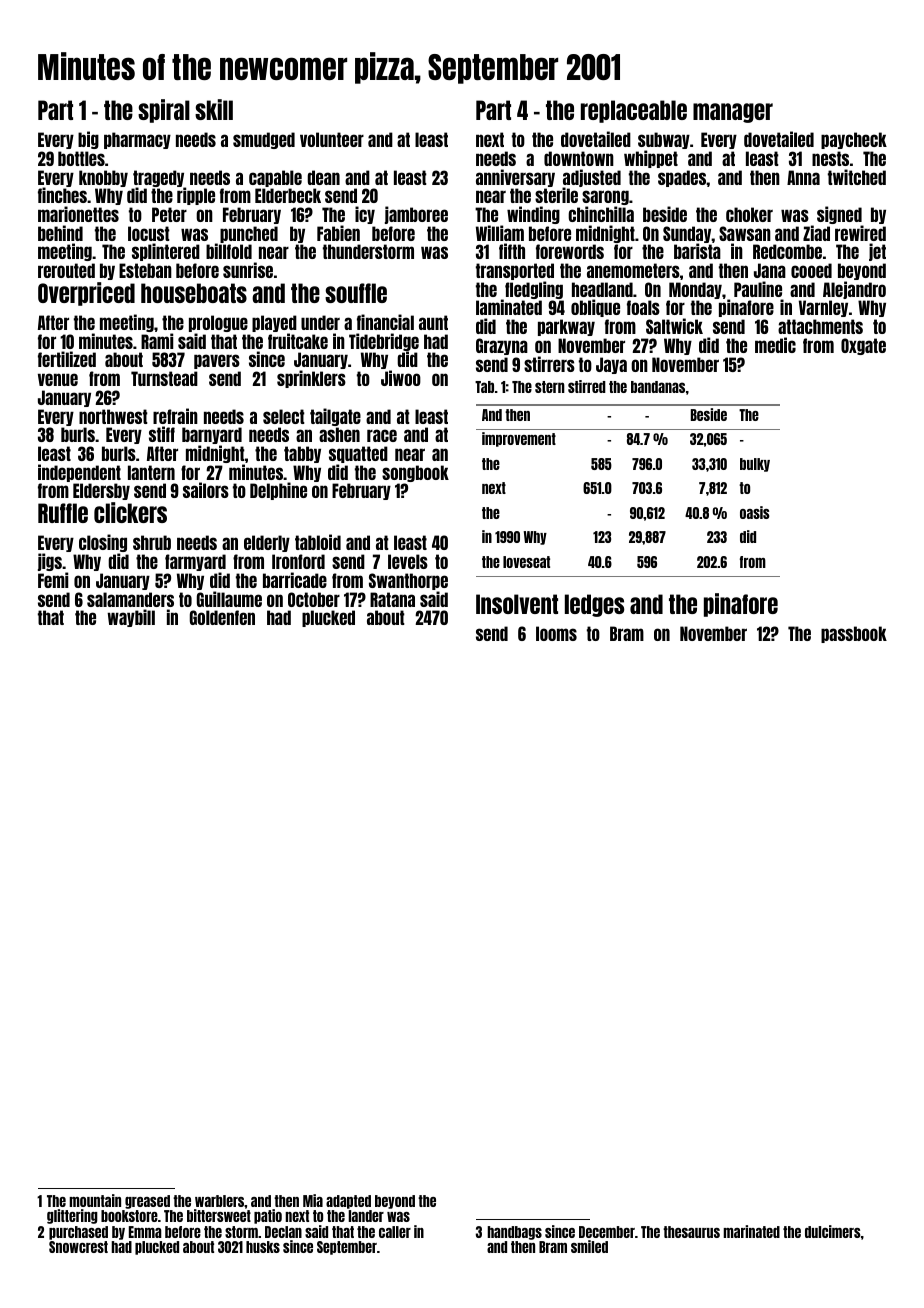 The width and height of the screenshot is (924, 1308). I want to click on transported, so click(515, 271).
